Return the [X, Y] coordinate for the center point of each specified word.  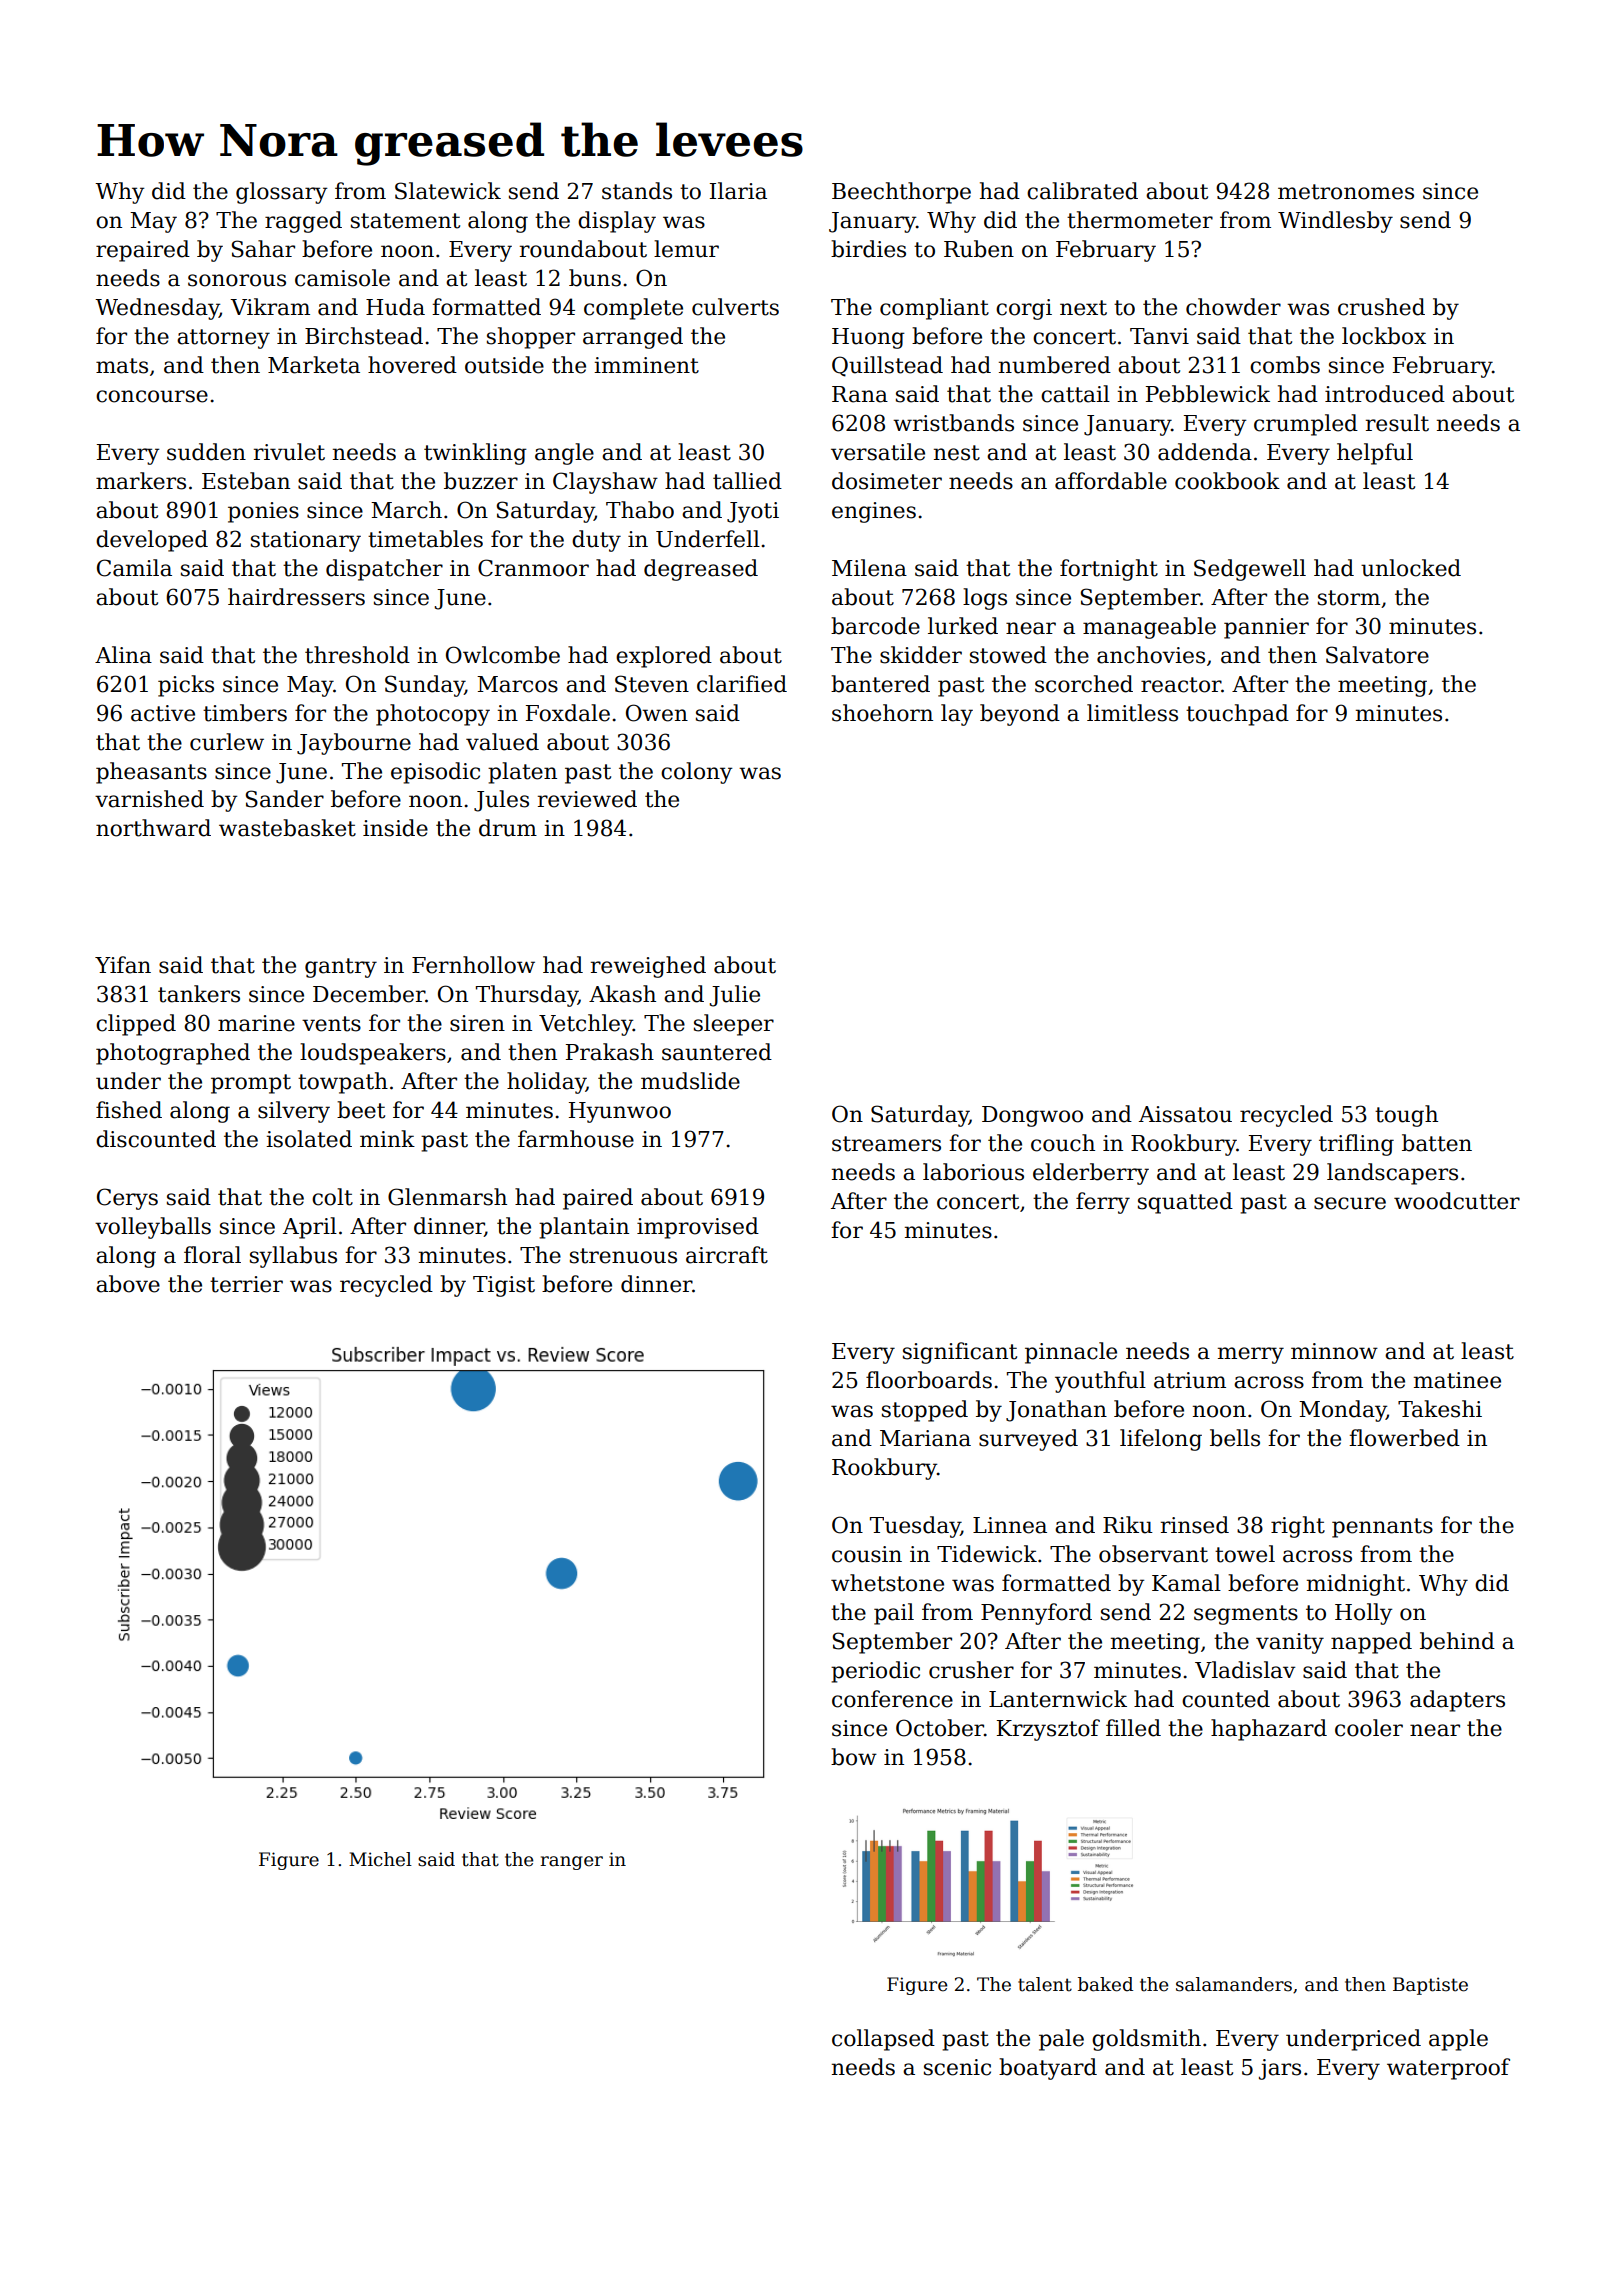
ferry [1103, 1203]
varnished [149, 799]
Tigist [504, 1286]
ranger [571, 1863]
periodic [875, 1672]
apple [1458, 2040]
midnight [1356, 1585]
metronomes [1346, 192]
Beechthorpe [901, 193]
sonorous [237, 280]
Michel [380, 1859]
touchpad [1237, 715]
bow [854, 1757]
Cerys [127, 1199]
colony [696, 773]
